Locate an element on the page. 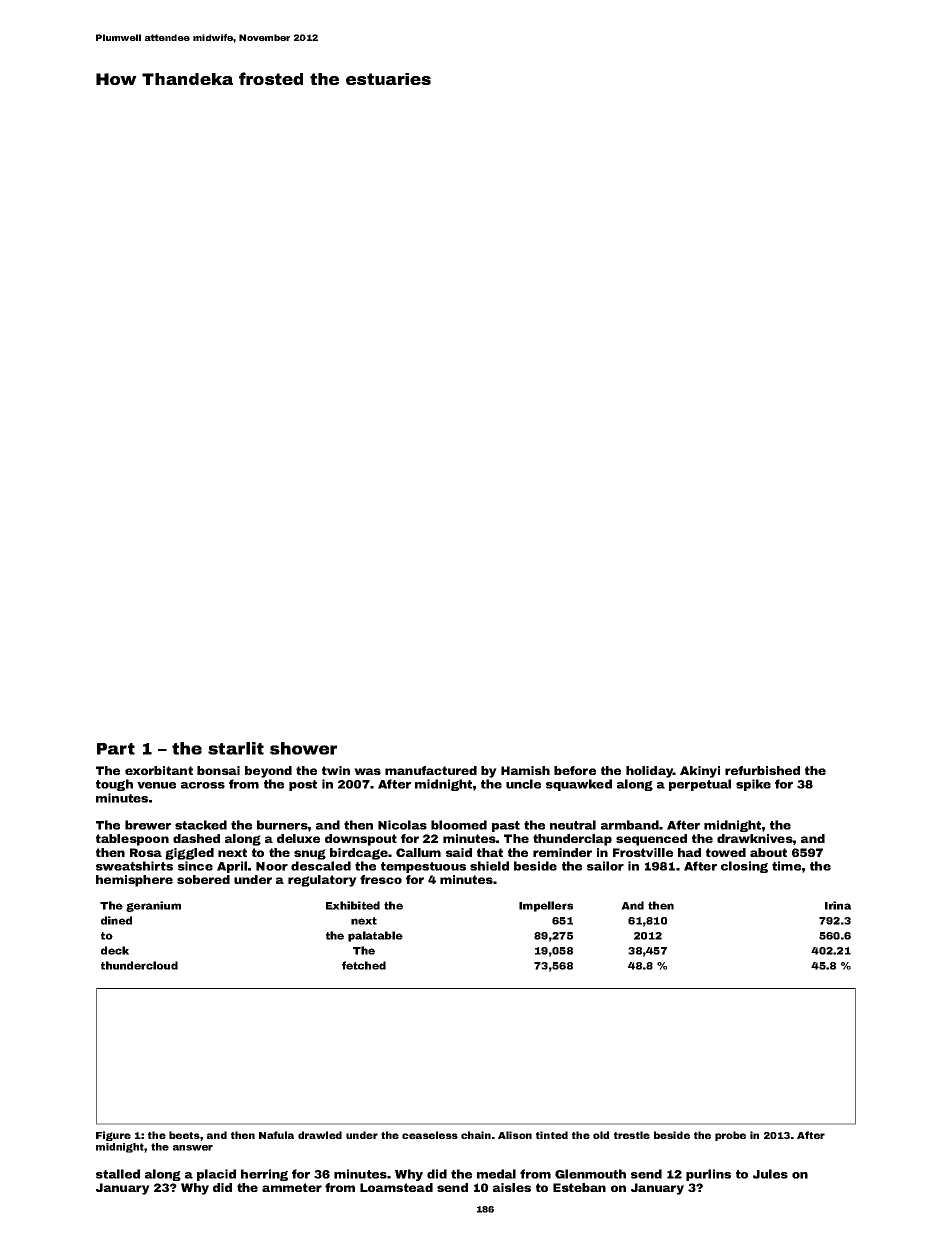 This page has height=1233, width=952. palatable is located at coordinates (375, 936).
